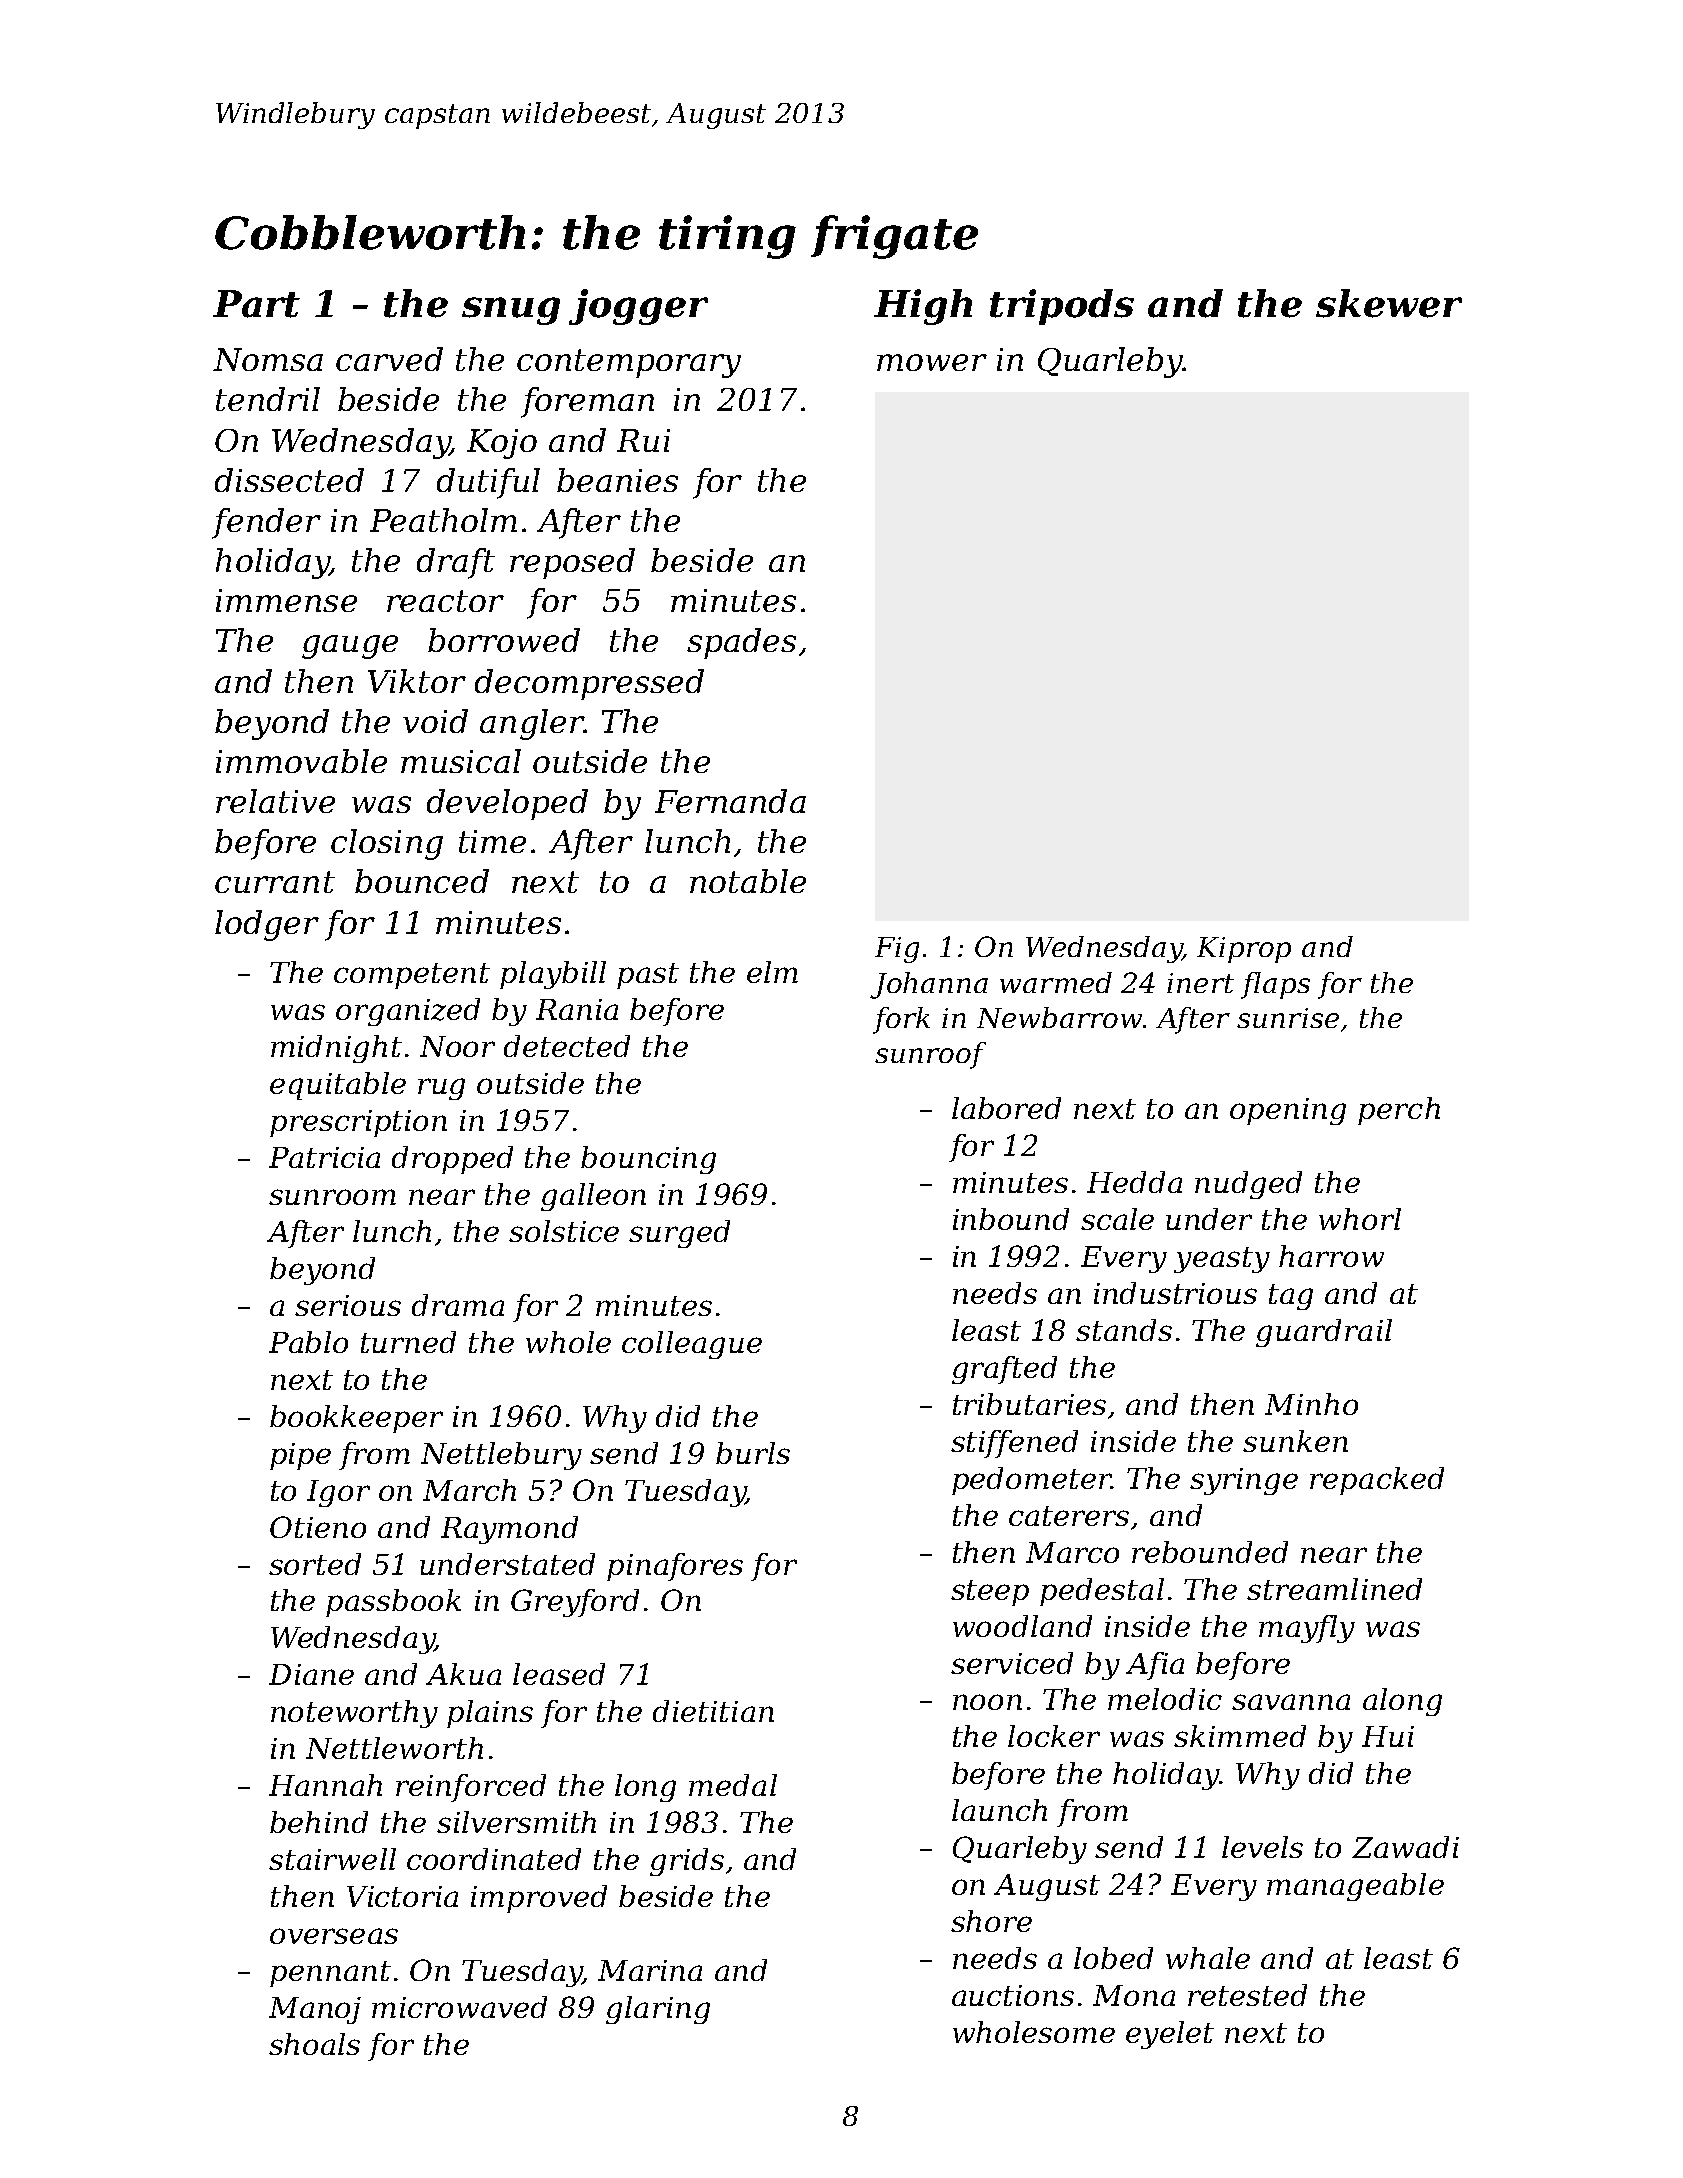  I want to click on auctions, so click(1013, 1995).
